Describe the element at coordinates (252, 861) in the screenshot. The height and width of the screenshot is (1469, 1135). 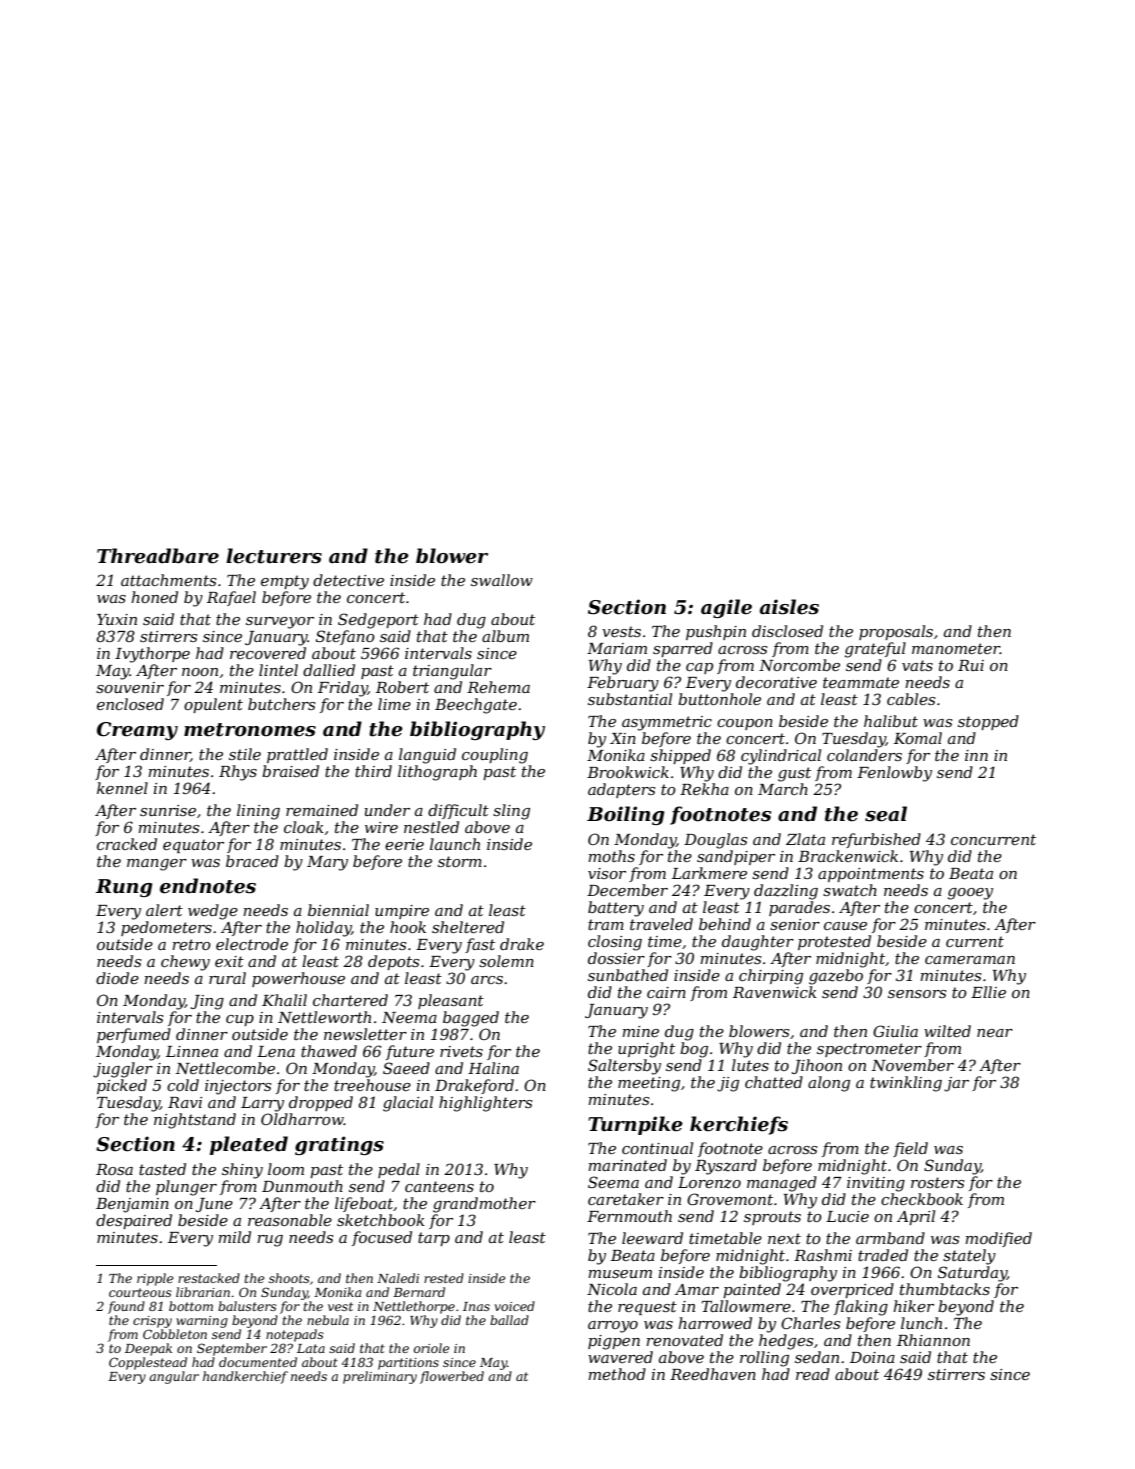
I see `braced` at that location.
